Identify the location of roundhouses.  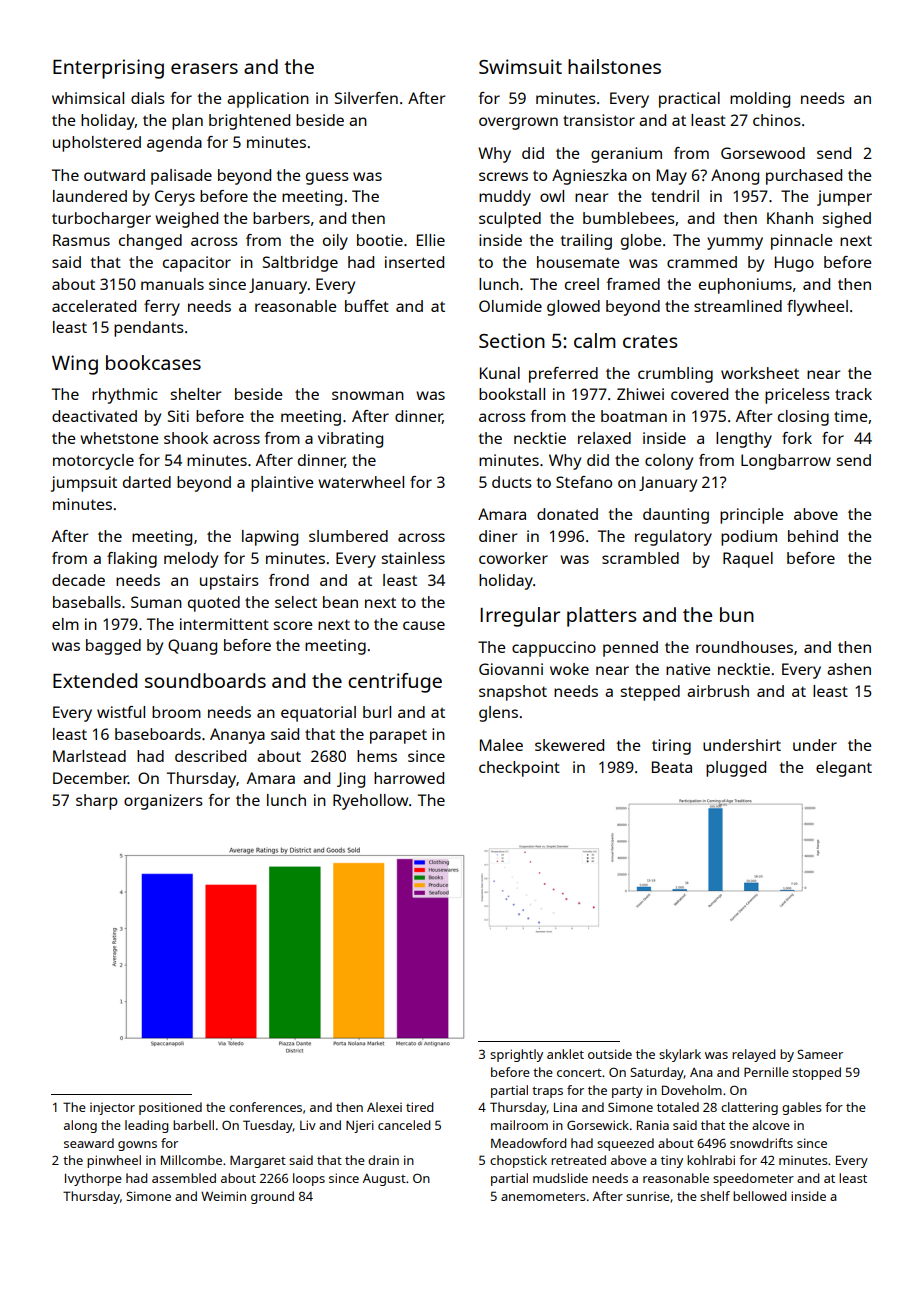
(744, 647).
